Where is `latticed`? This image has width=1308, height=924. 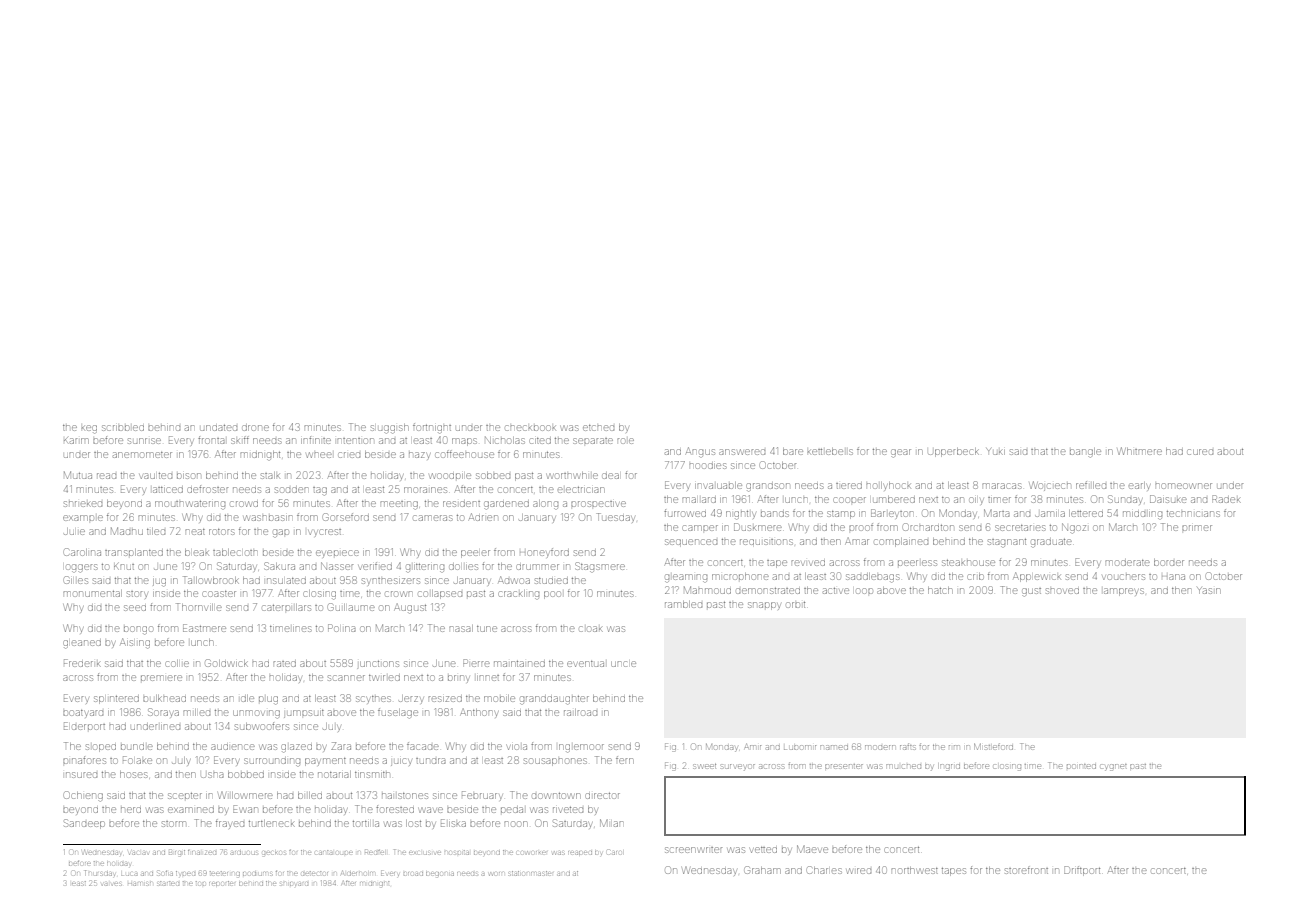 latticed is located at coordinates (168, 490).
